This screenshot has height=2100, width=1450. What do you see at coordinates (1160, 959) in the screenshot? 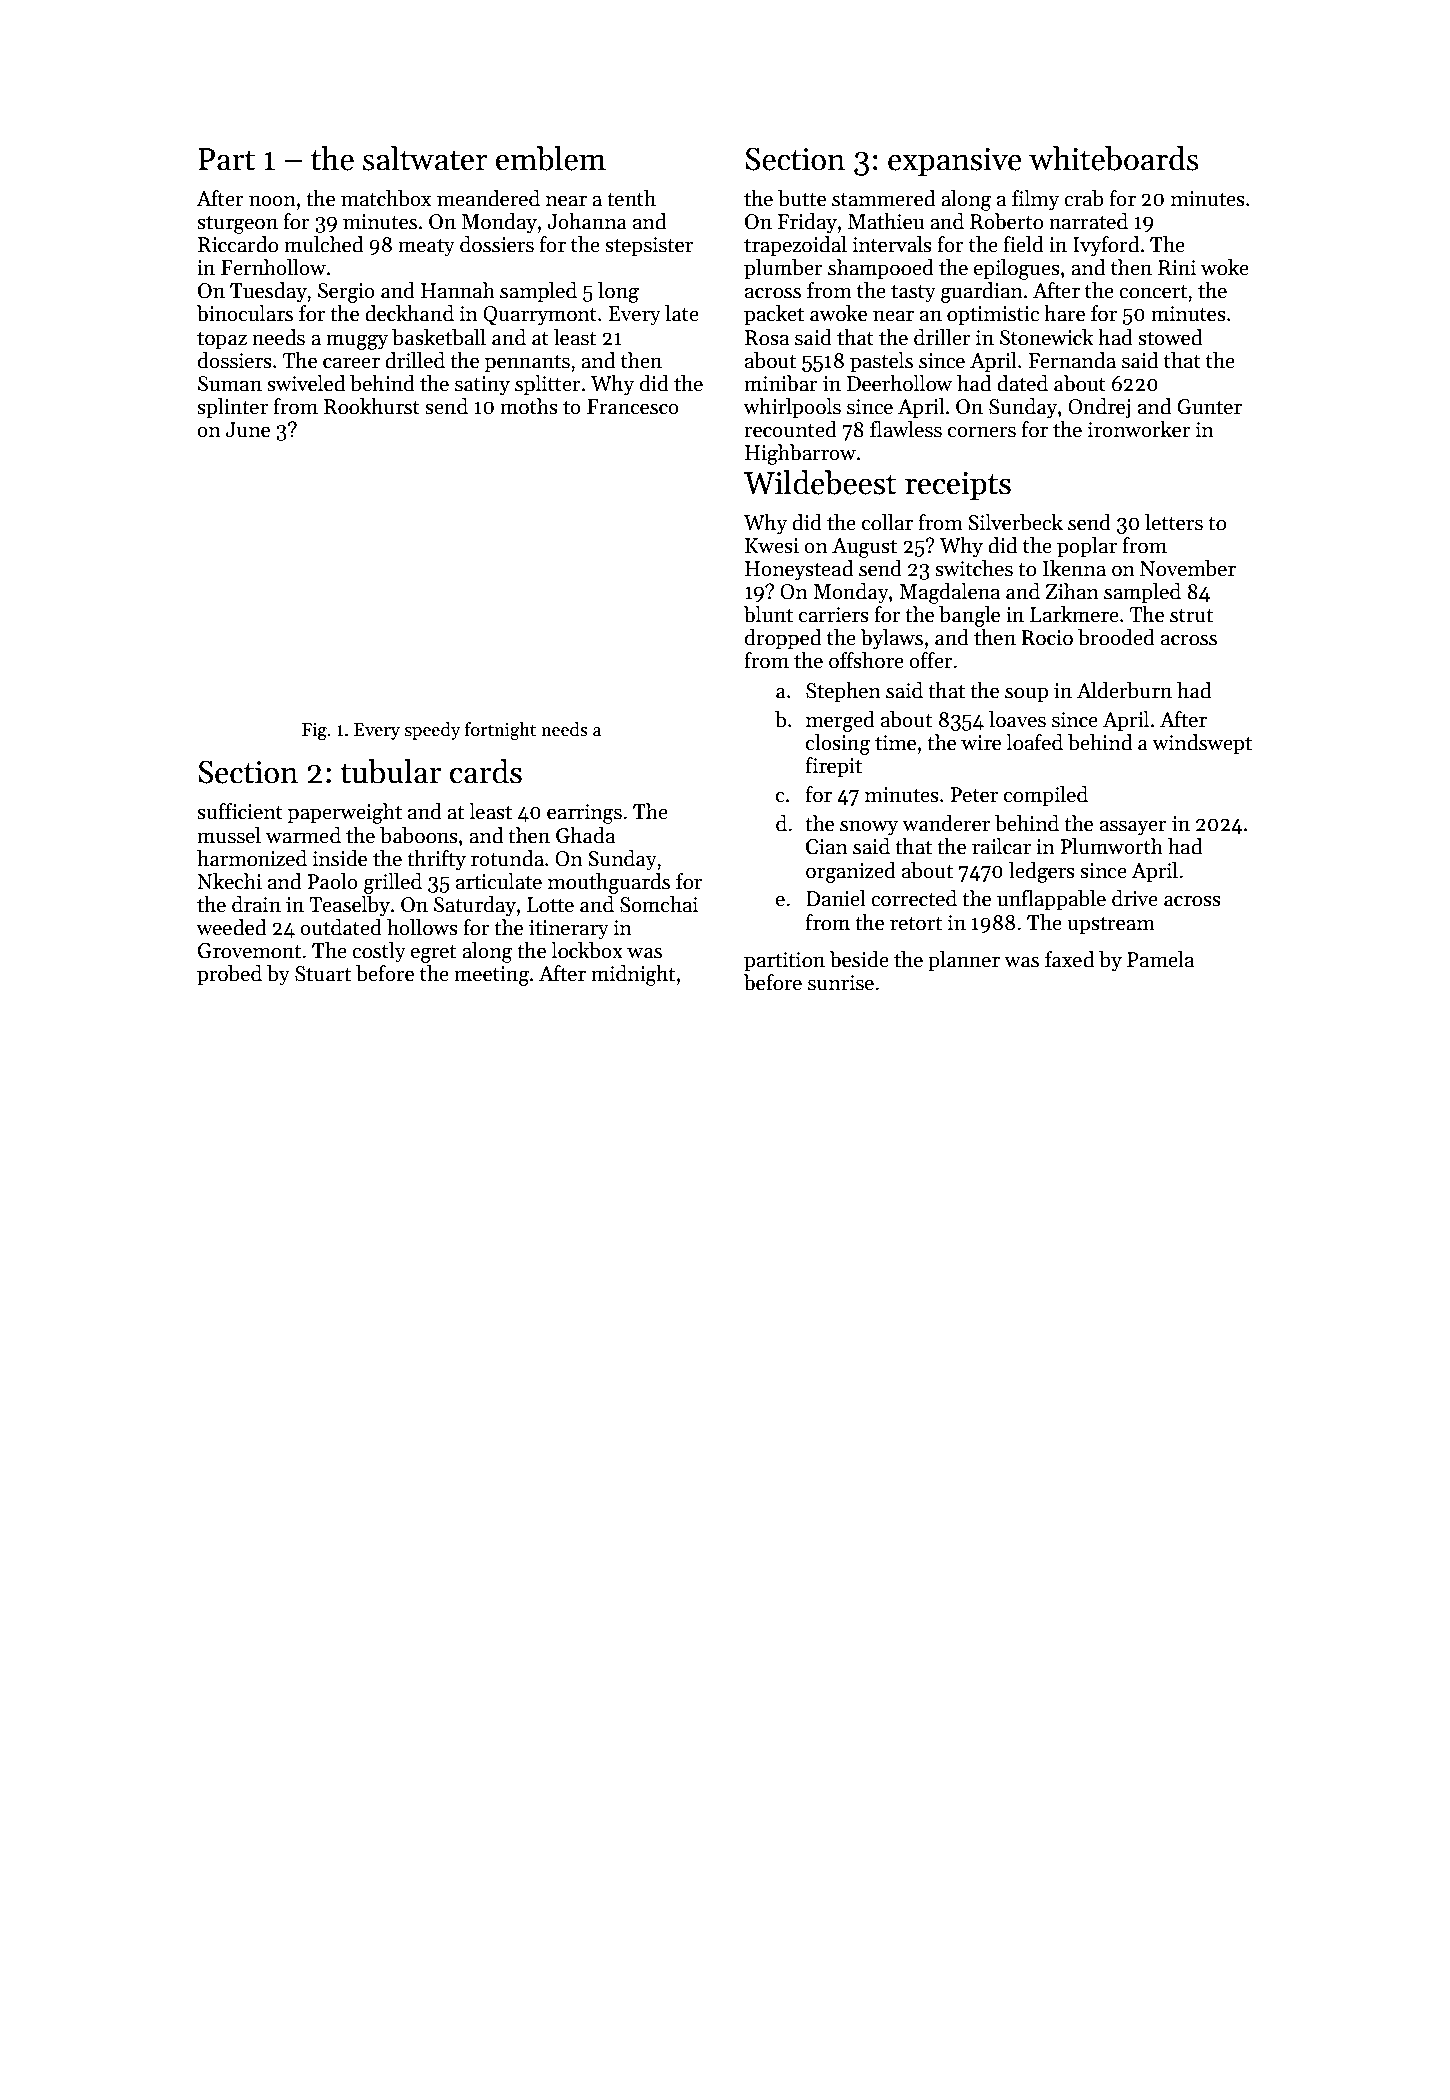
I see `Pamela` at bounding box center [1160, 959].
